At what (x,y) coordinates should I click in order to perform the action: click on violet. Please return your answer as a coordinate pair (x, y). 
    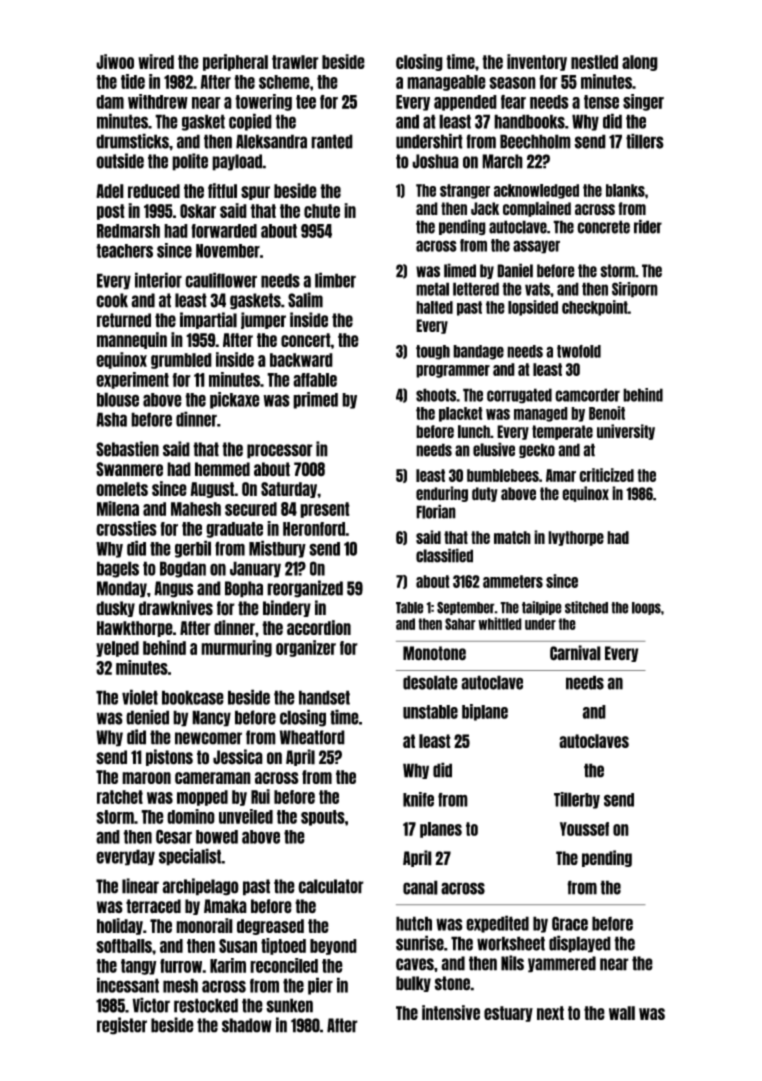
    Looking at the image, I should click on (140, 697).
